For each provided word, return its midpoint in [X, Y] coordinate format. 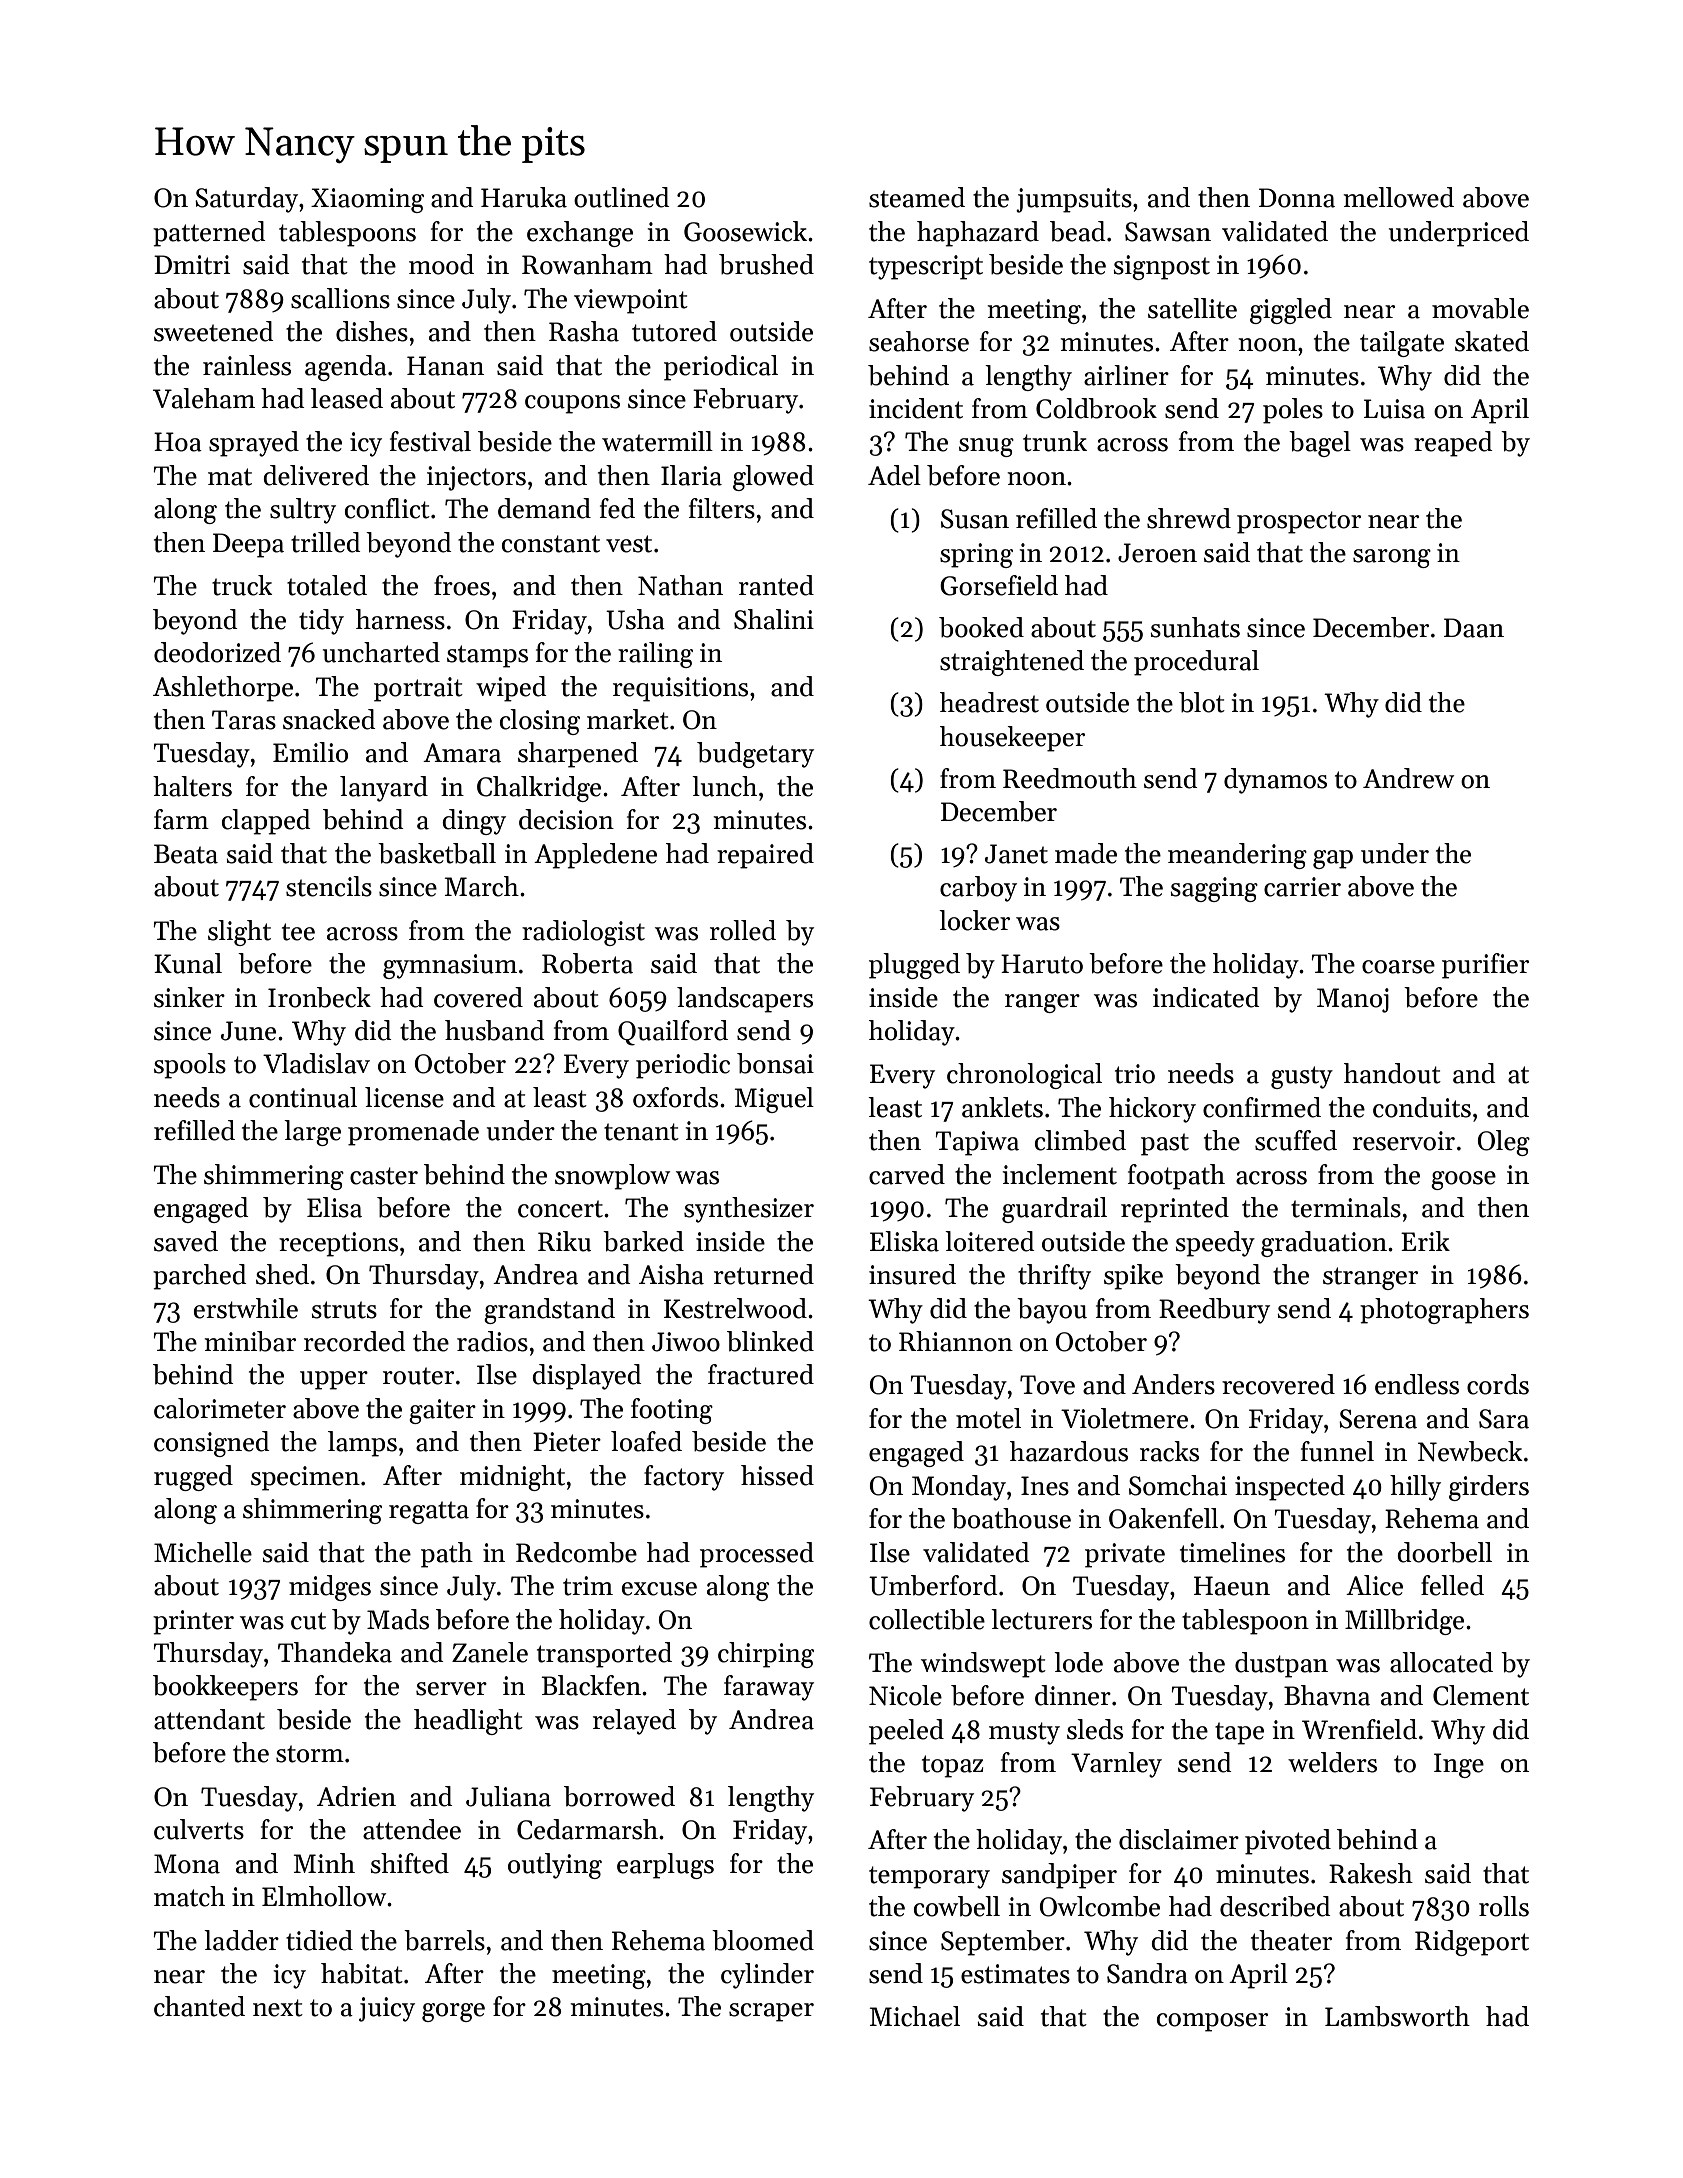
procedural [1196, 663]
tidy [321, 622]
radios [492, 1341]
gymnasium [450, 966]
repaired [765, 856]
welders [1332, 1762]
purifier [1485, 966]
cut [308, 1621]
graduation [1324, 1244]
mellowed [1398, 197]
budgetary [755, 755]
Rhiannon [956, 1341]
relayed [634, 1722]
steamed [917, 197]
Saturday [246, 200]
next [278, 2008]
